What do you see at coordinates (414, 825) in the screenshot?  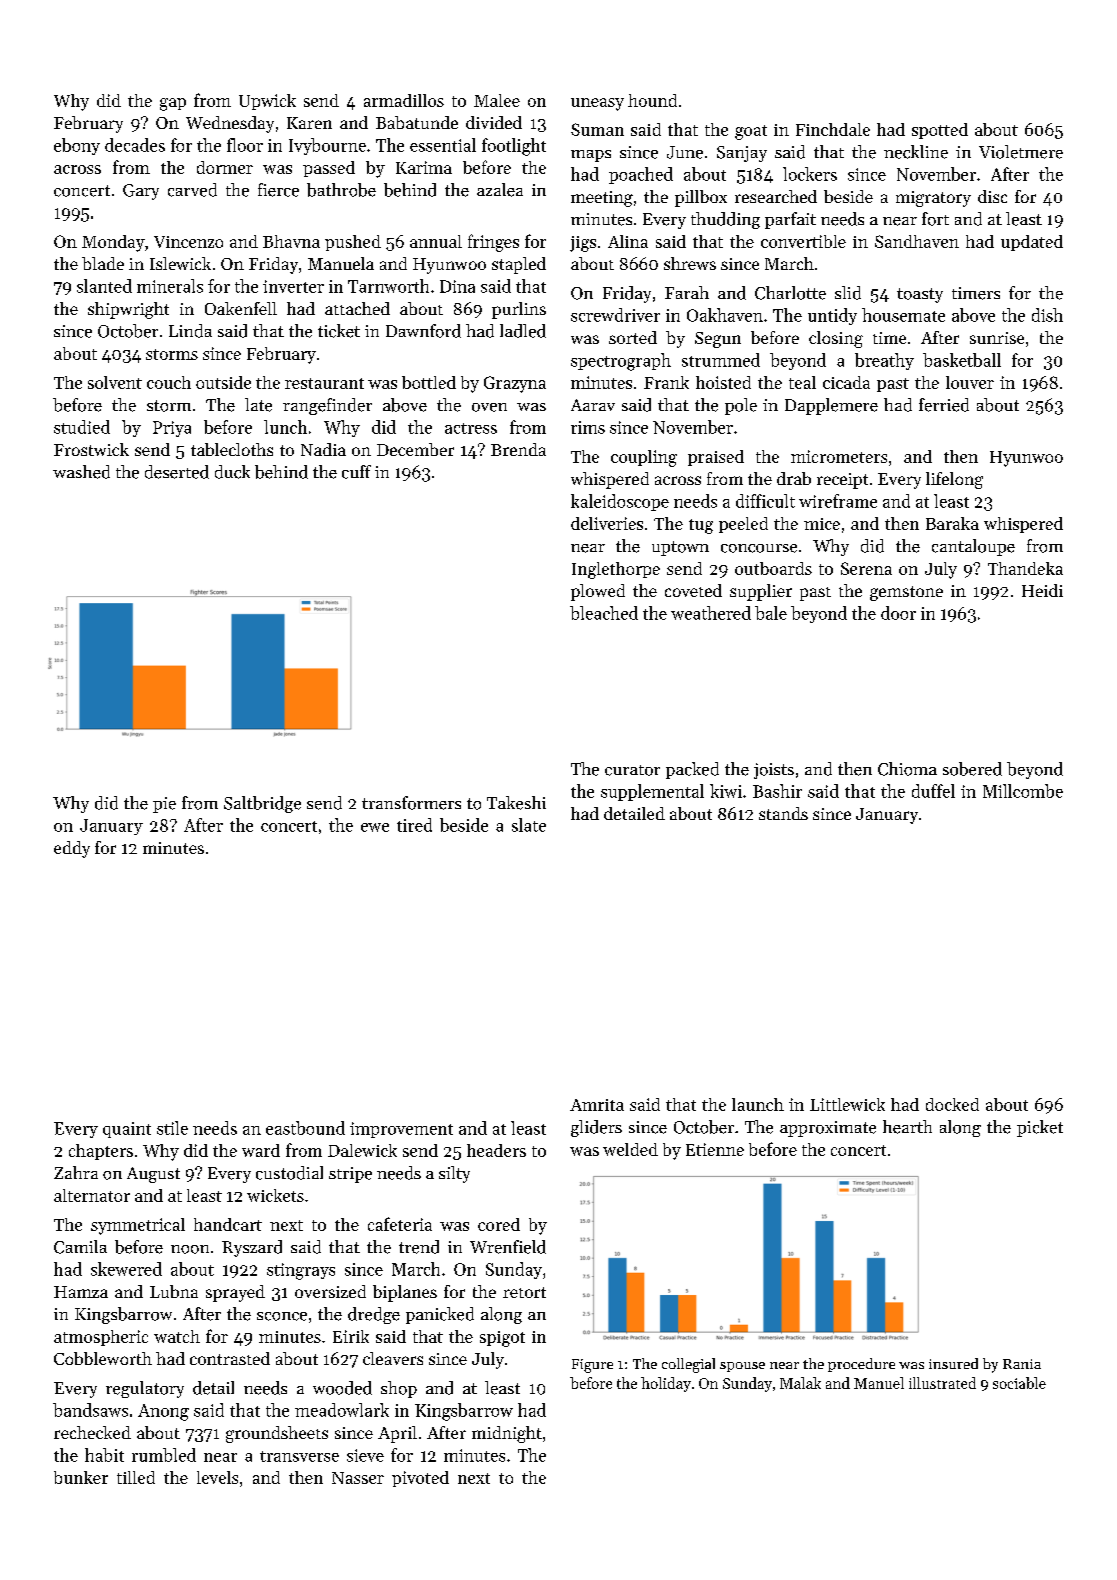 I see `tired` at bounding box center [414, 825].
